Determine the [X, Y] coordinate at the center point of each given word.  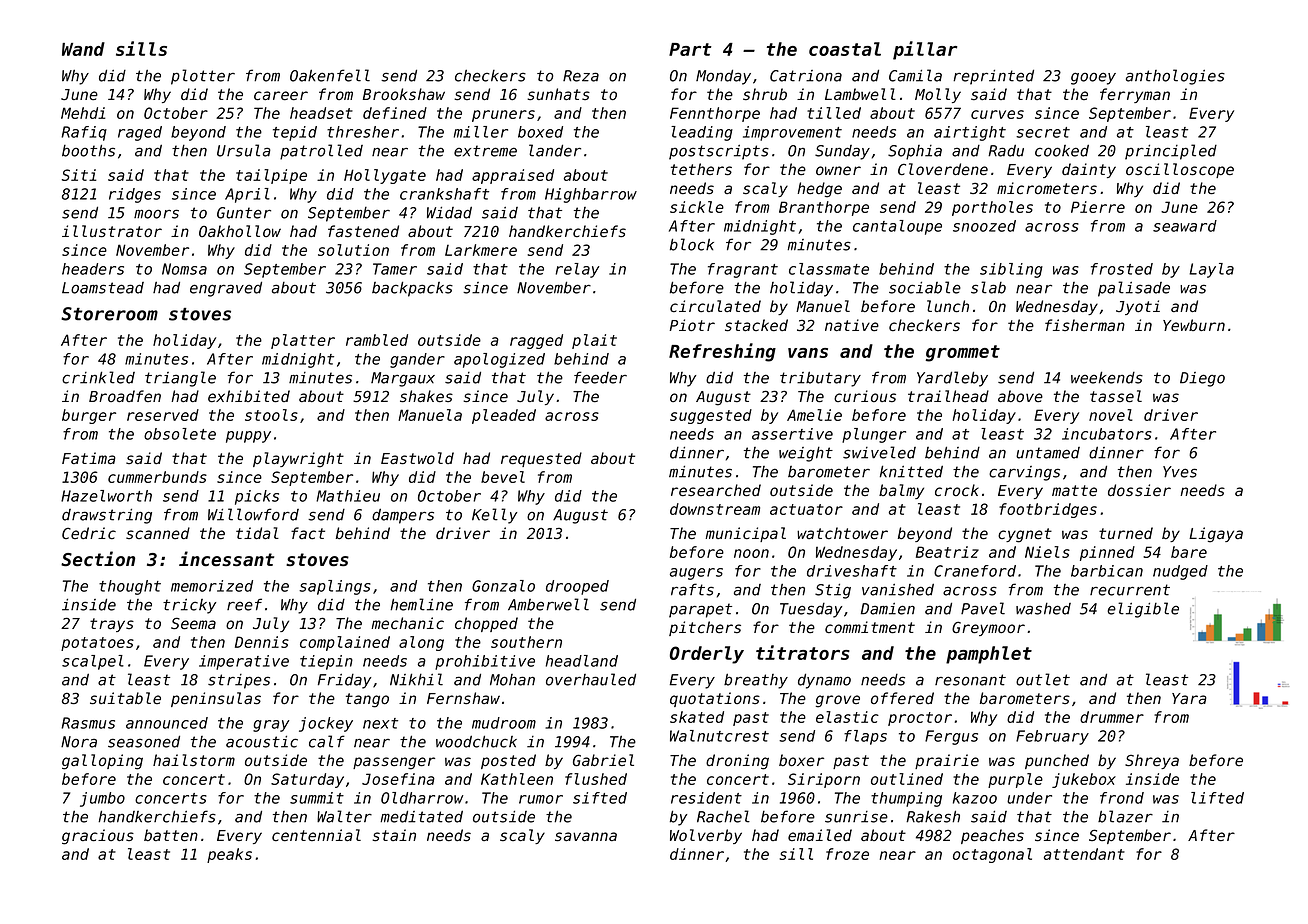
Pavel [983, 608]
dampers [403, 516]
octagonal [992, 855]
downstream [715, 509]
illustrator [112, 231]
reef [244, 604]
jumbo [102, 799]
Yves [1180, 472]
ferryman [1135, 95]
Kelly [494, 516]
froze [847, 854]
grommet [963, 353]
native [852, 325]
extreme [485, 151]
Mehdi [83, 113]
